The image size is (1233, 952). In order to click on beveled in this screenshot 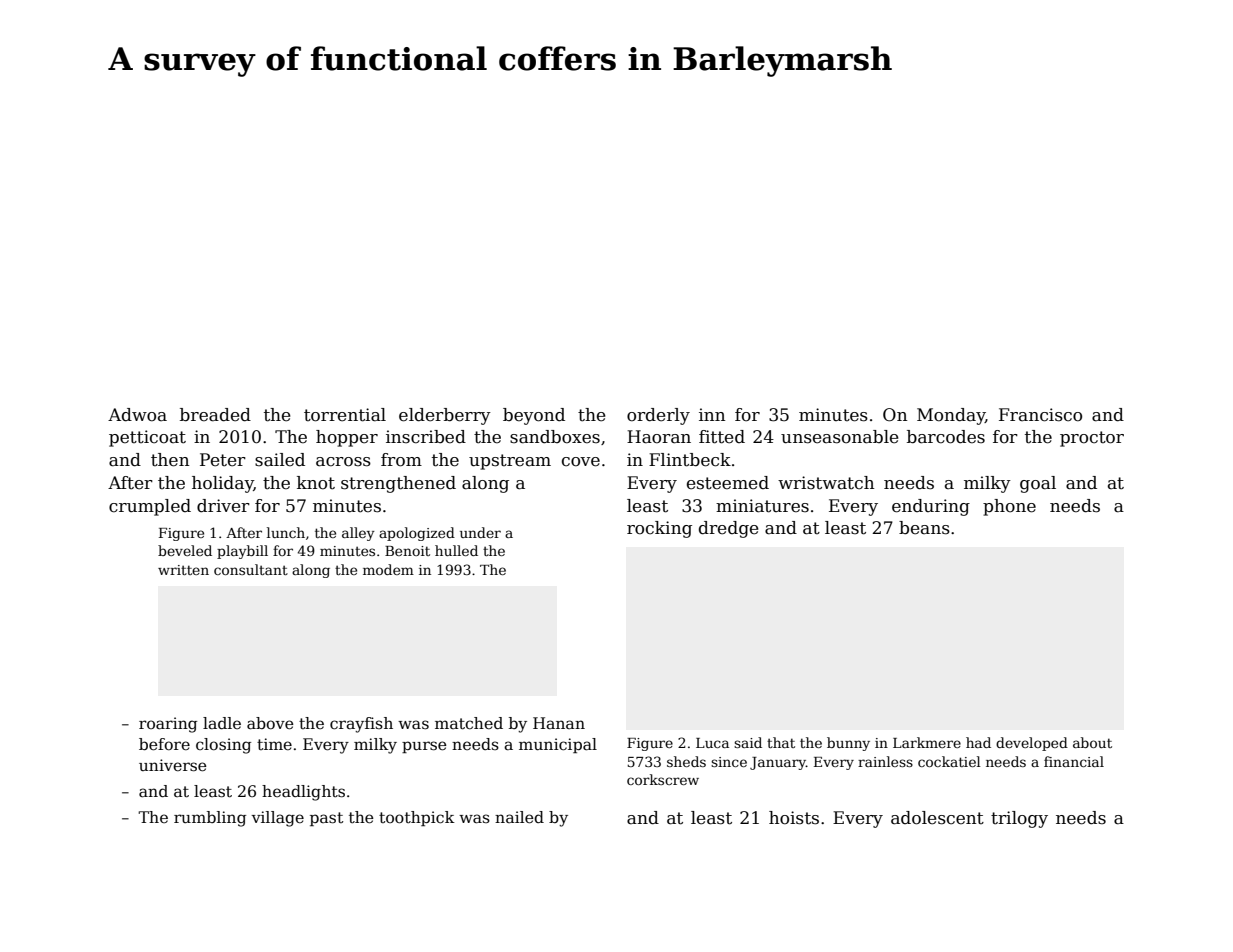, I will do `click(185, 550)`.
